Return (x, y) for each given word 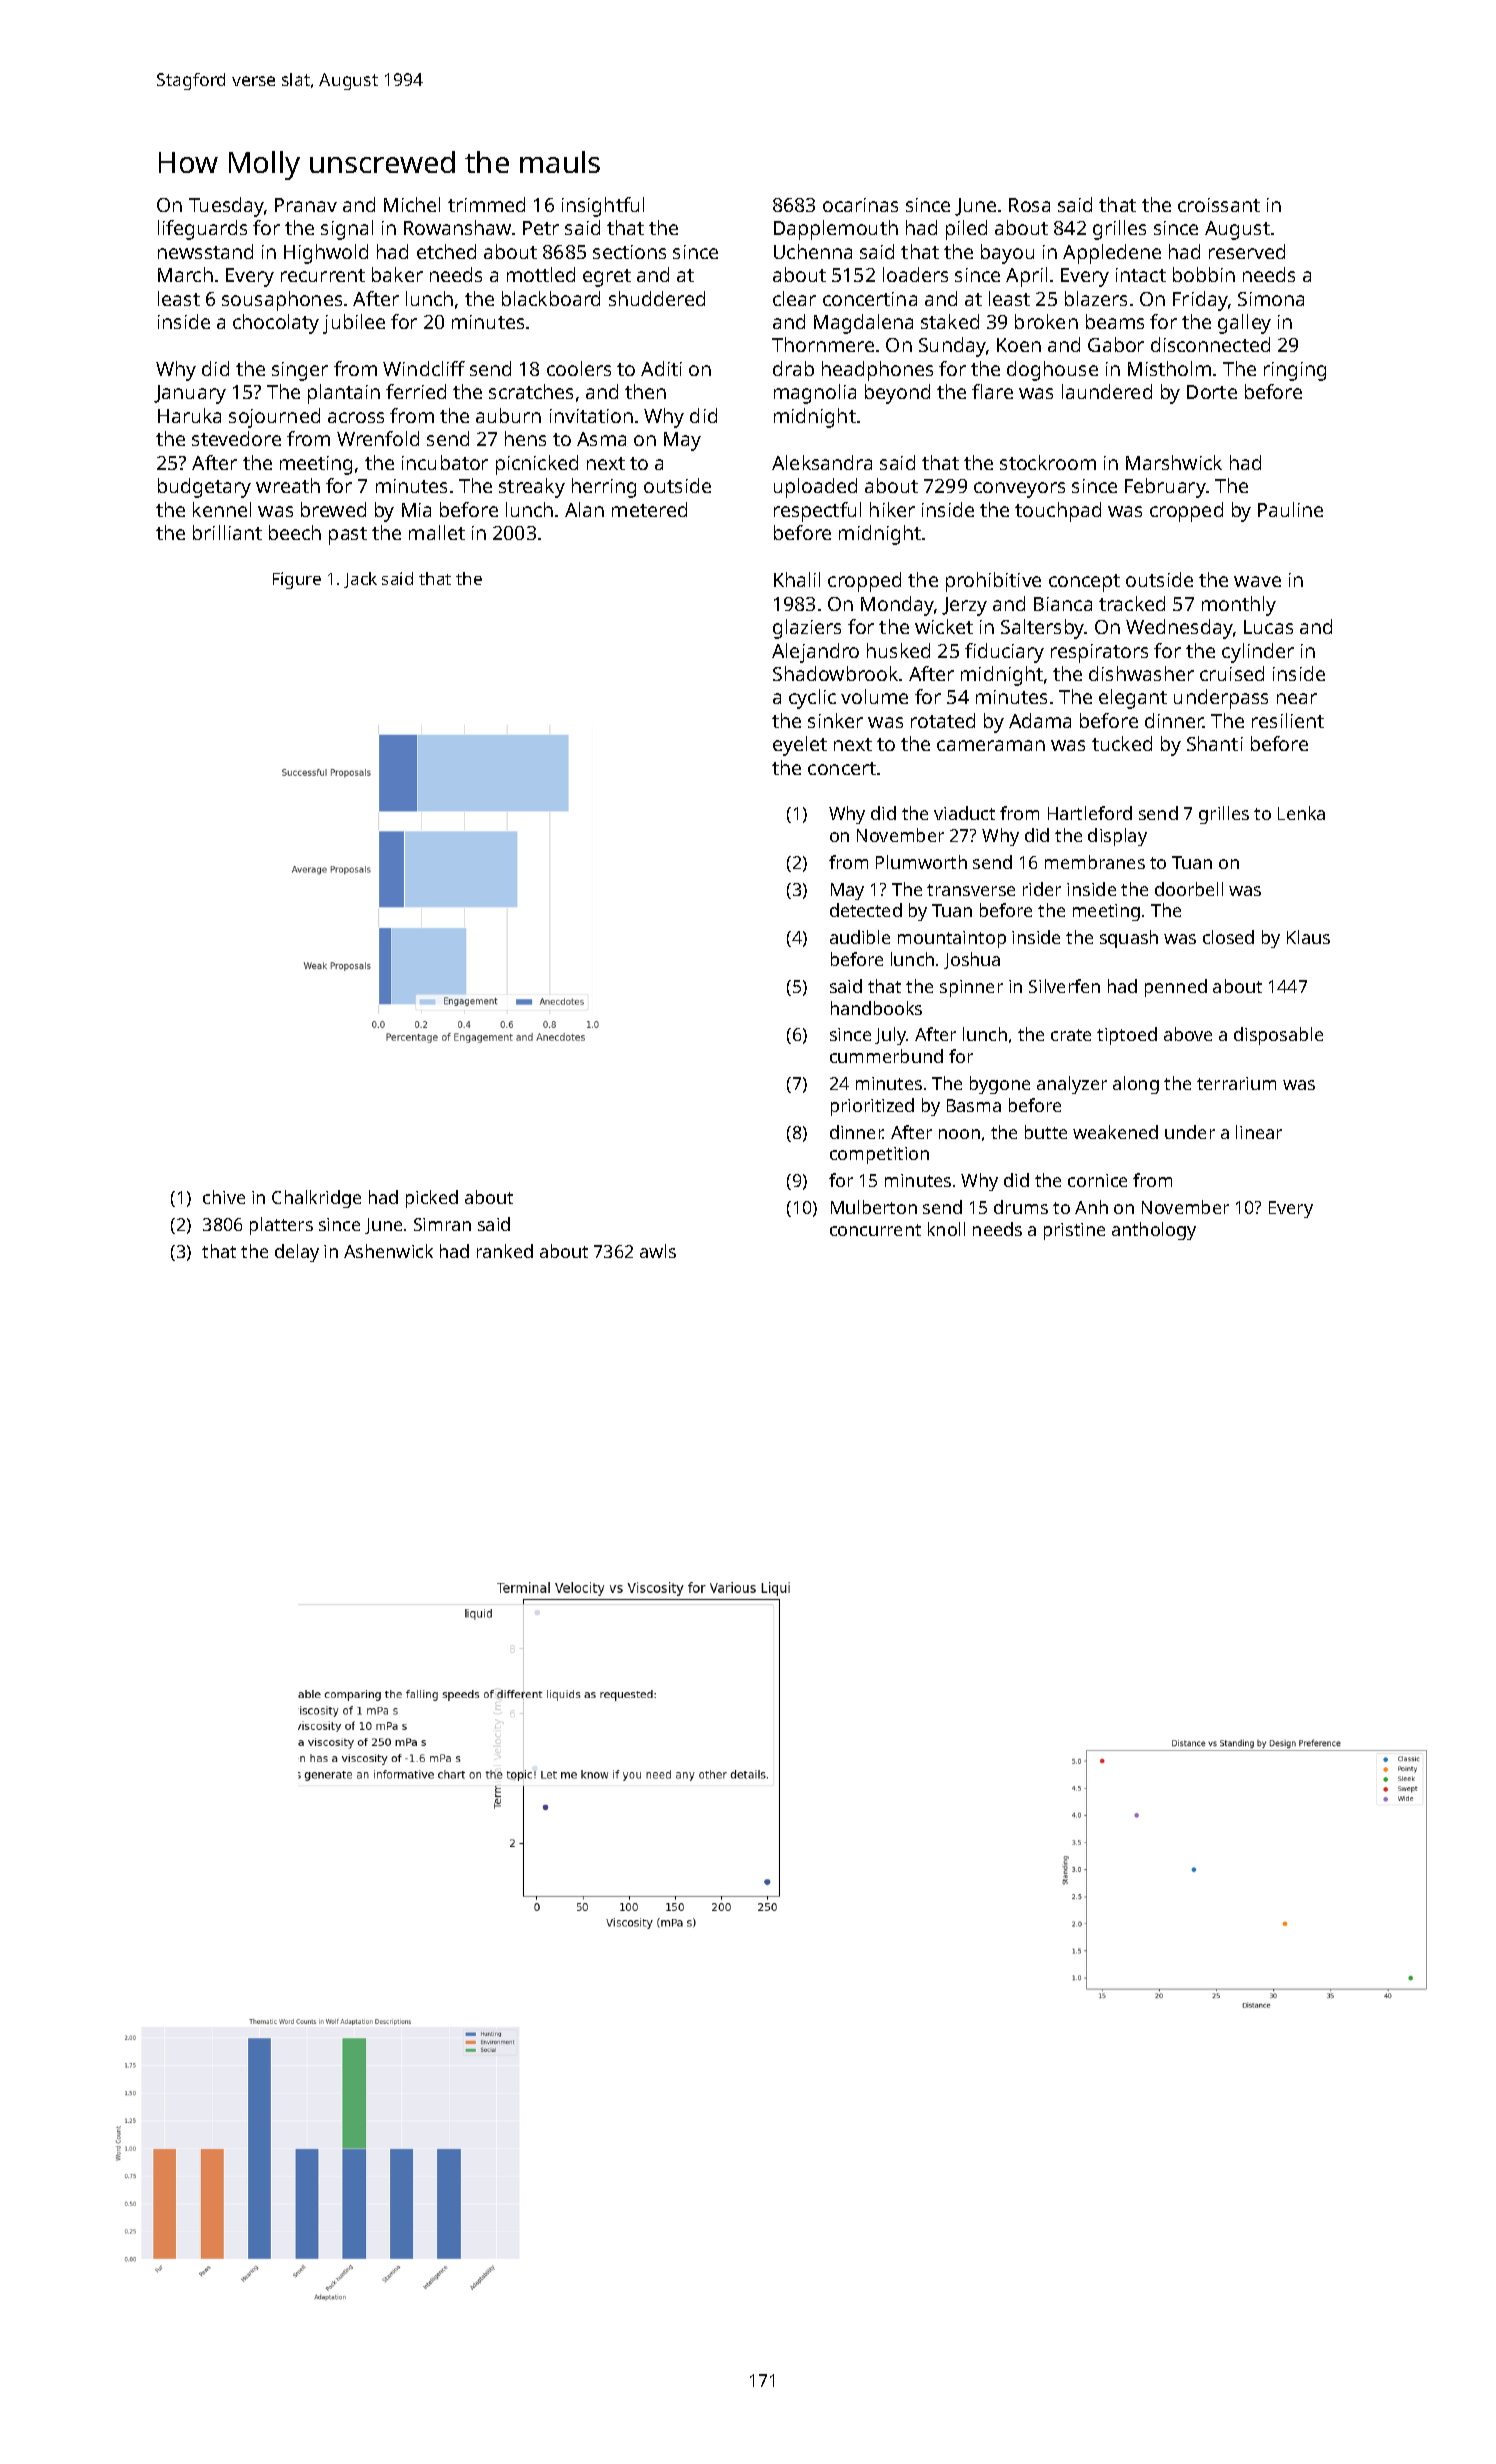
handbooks (876, 1008)
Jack (360, 580)
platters (281, 1226)
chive (224, 1197)
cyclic (812, 699)
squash (1129, 939)
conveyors (1019, 490)
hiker (892, 509)
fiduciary (1004, 653)
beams (1115, 321)
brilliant (227, 532)
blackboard (551, 298)
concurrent (875, 1230)
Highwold (326, 254)
